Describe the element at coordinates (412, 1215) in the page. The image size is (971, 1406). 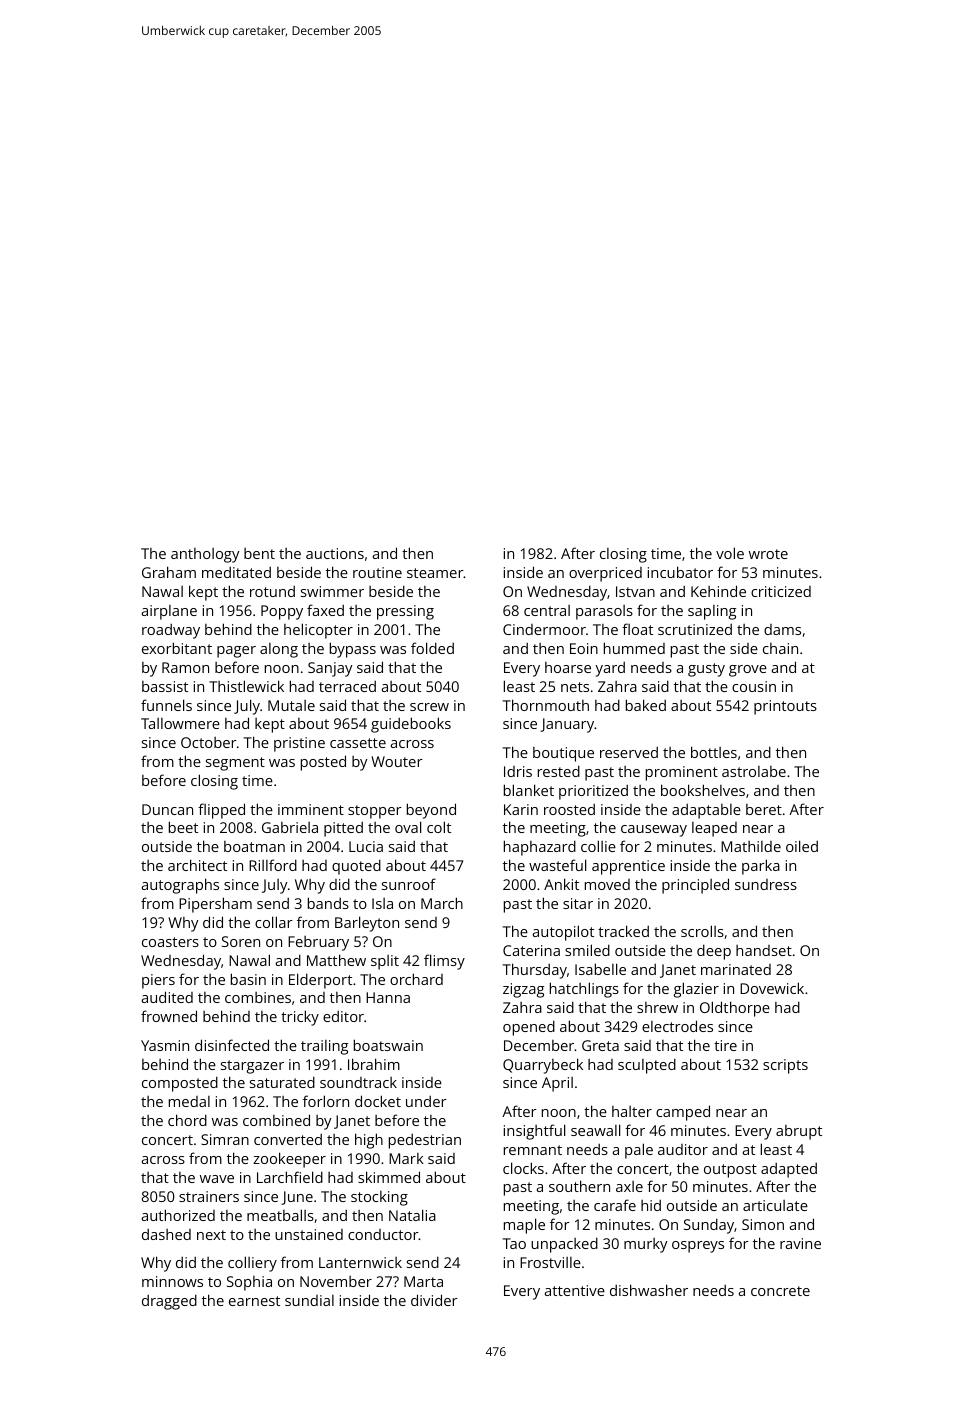
I see `Natalia` at that location.
